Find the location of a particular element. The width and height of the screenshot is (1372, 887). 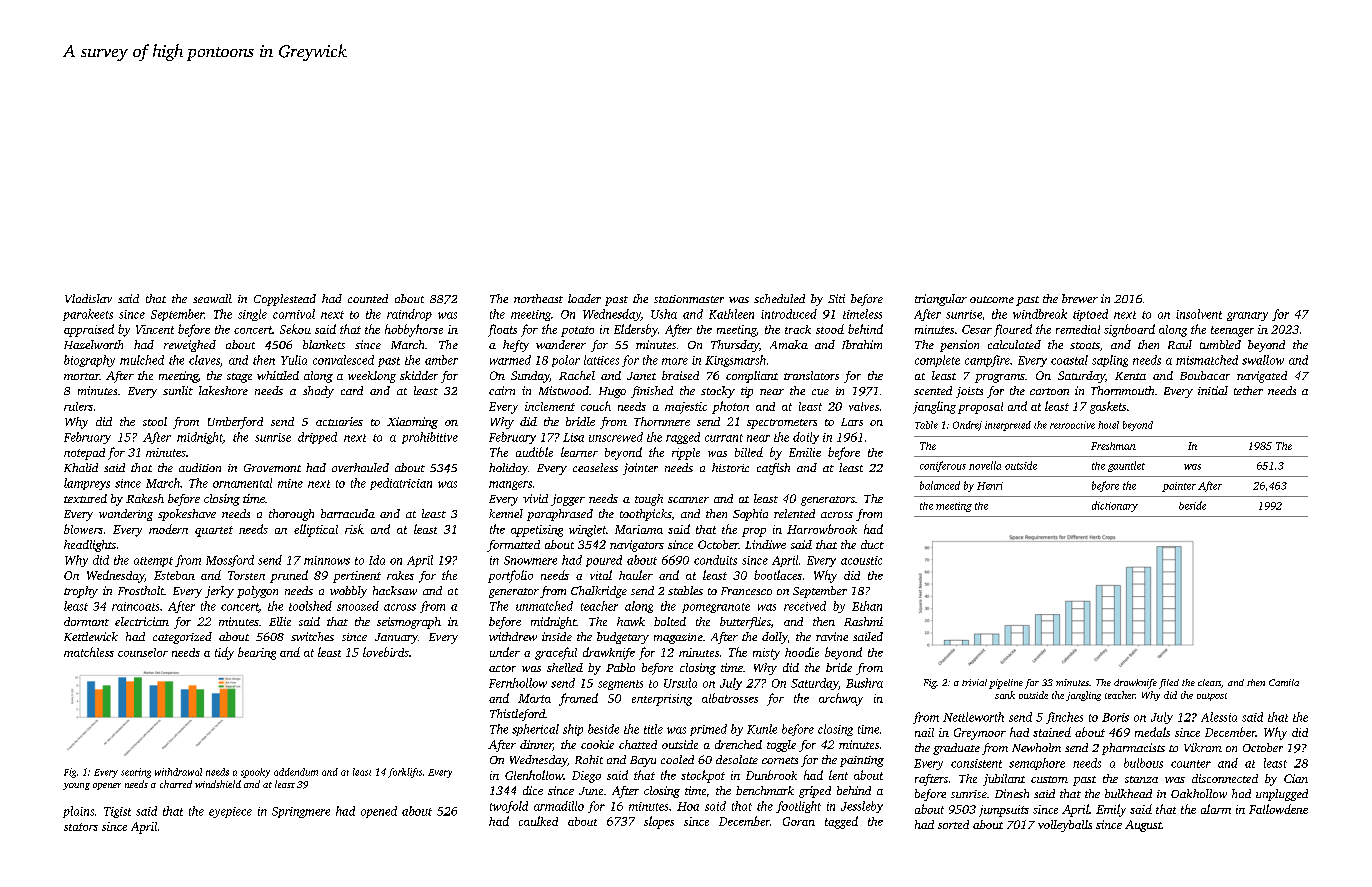

historic is located at coordinates (730, 467).
